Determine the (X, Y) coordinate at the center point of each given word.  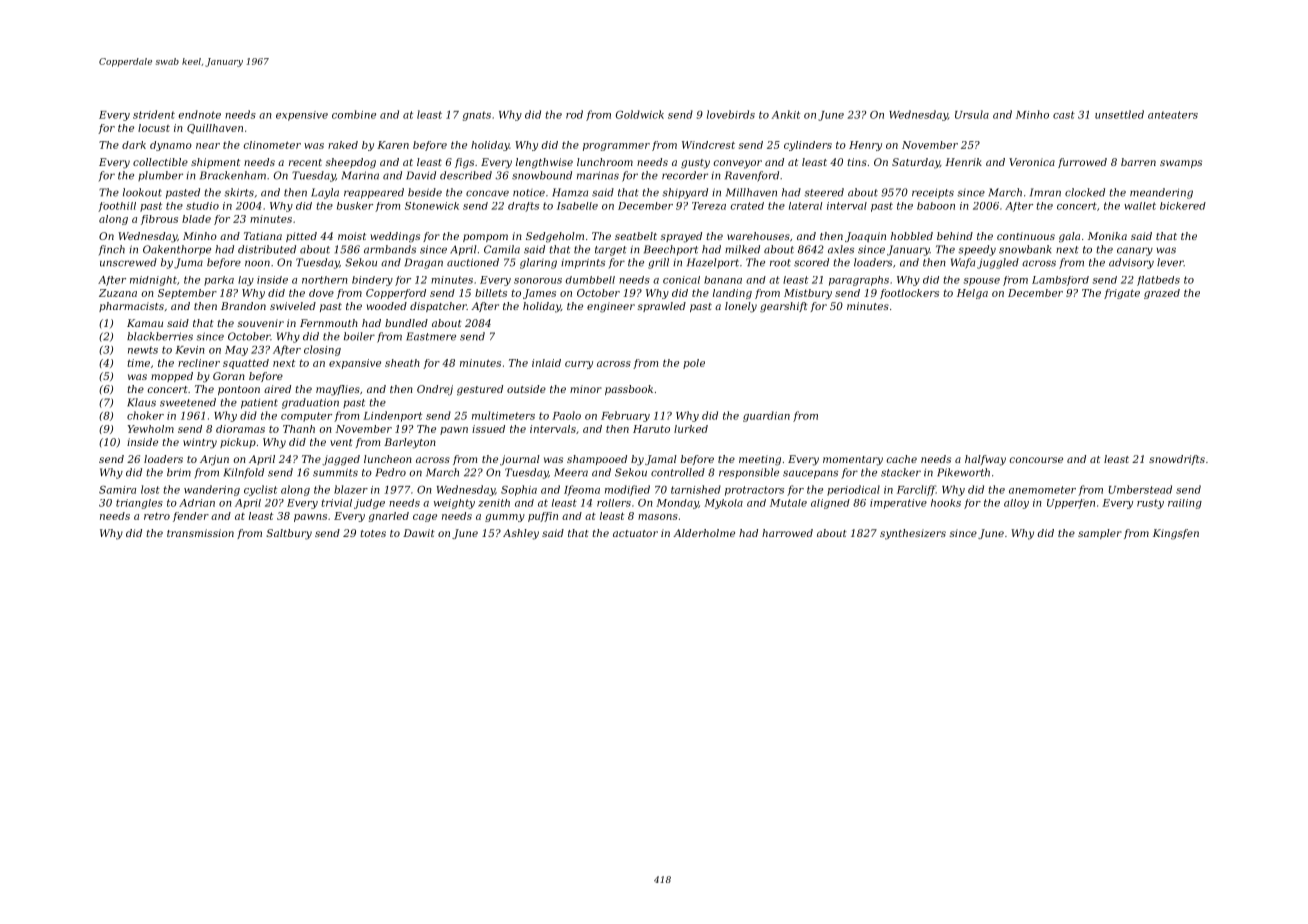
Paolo (566, 415)
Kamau (145, 323)
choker (145, 415)
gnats (477, 116)
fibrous (159, 220)
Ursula (972, 114)
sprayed (681, 237)
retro (157, 516)
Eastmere (431, 336)
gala (1069, 237)
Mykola (723, 504)
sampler (1100, 534)
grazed (1162, 294)
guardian (766, 416)
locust (154, 128)
